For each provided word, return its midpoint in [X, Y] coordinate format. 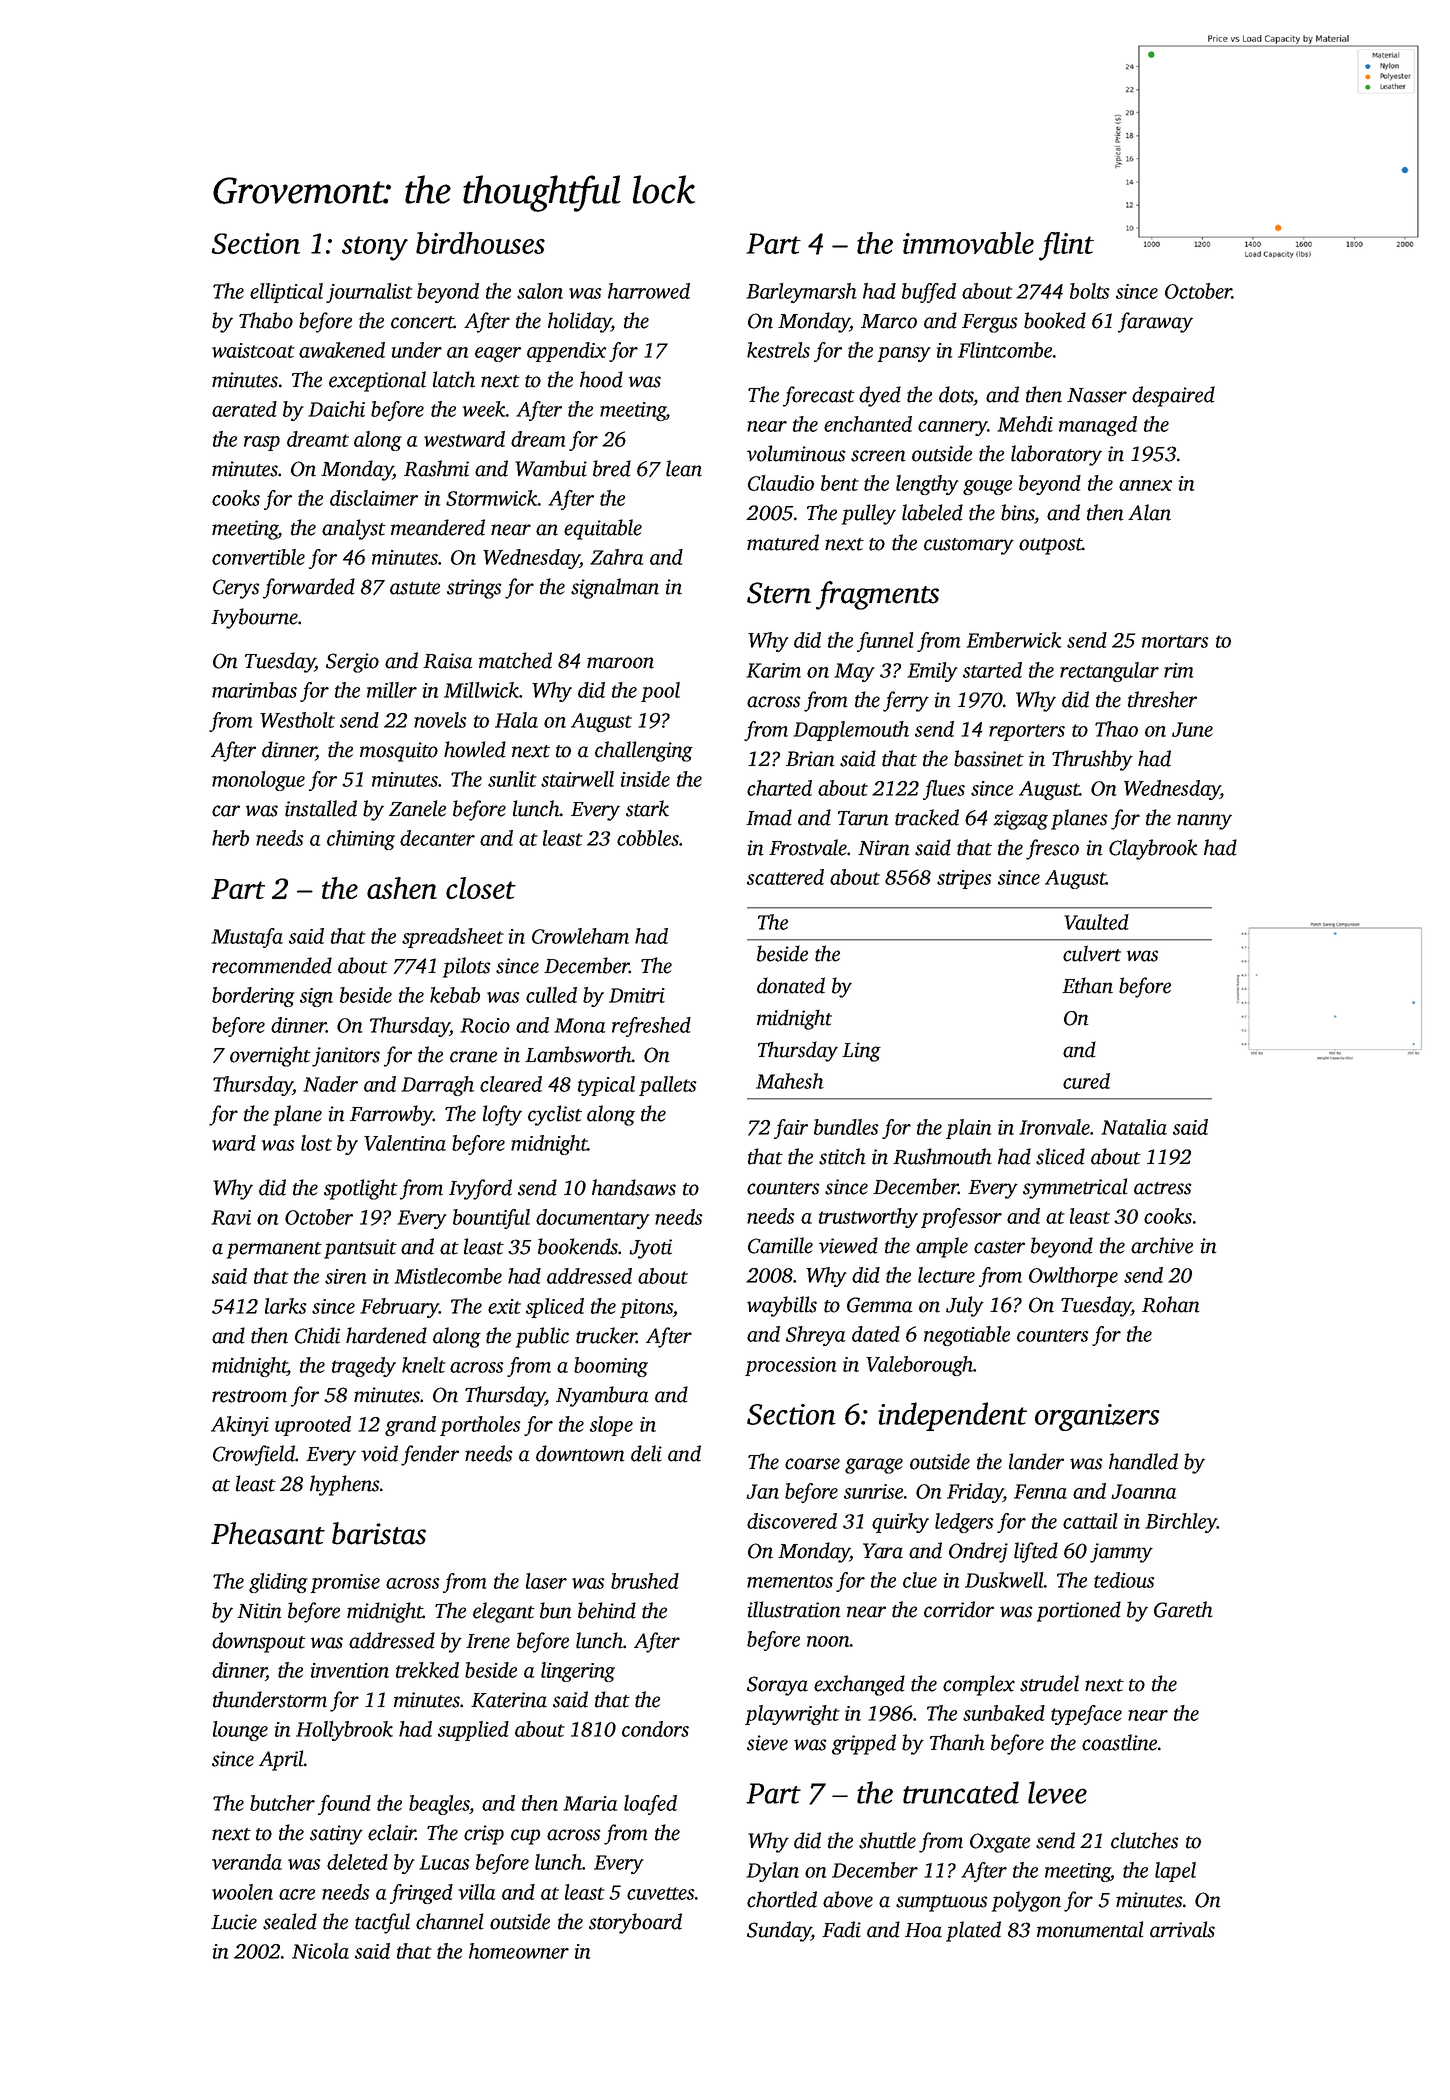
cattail [1090, 1521]
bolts [1090, 291]
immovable [968, 243]
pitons [646, 1308]
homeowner [519, 1951]
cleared [511, 1084]
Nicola [320, 1951]
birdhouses [480, 243]
